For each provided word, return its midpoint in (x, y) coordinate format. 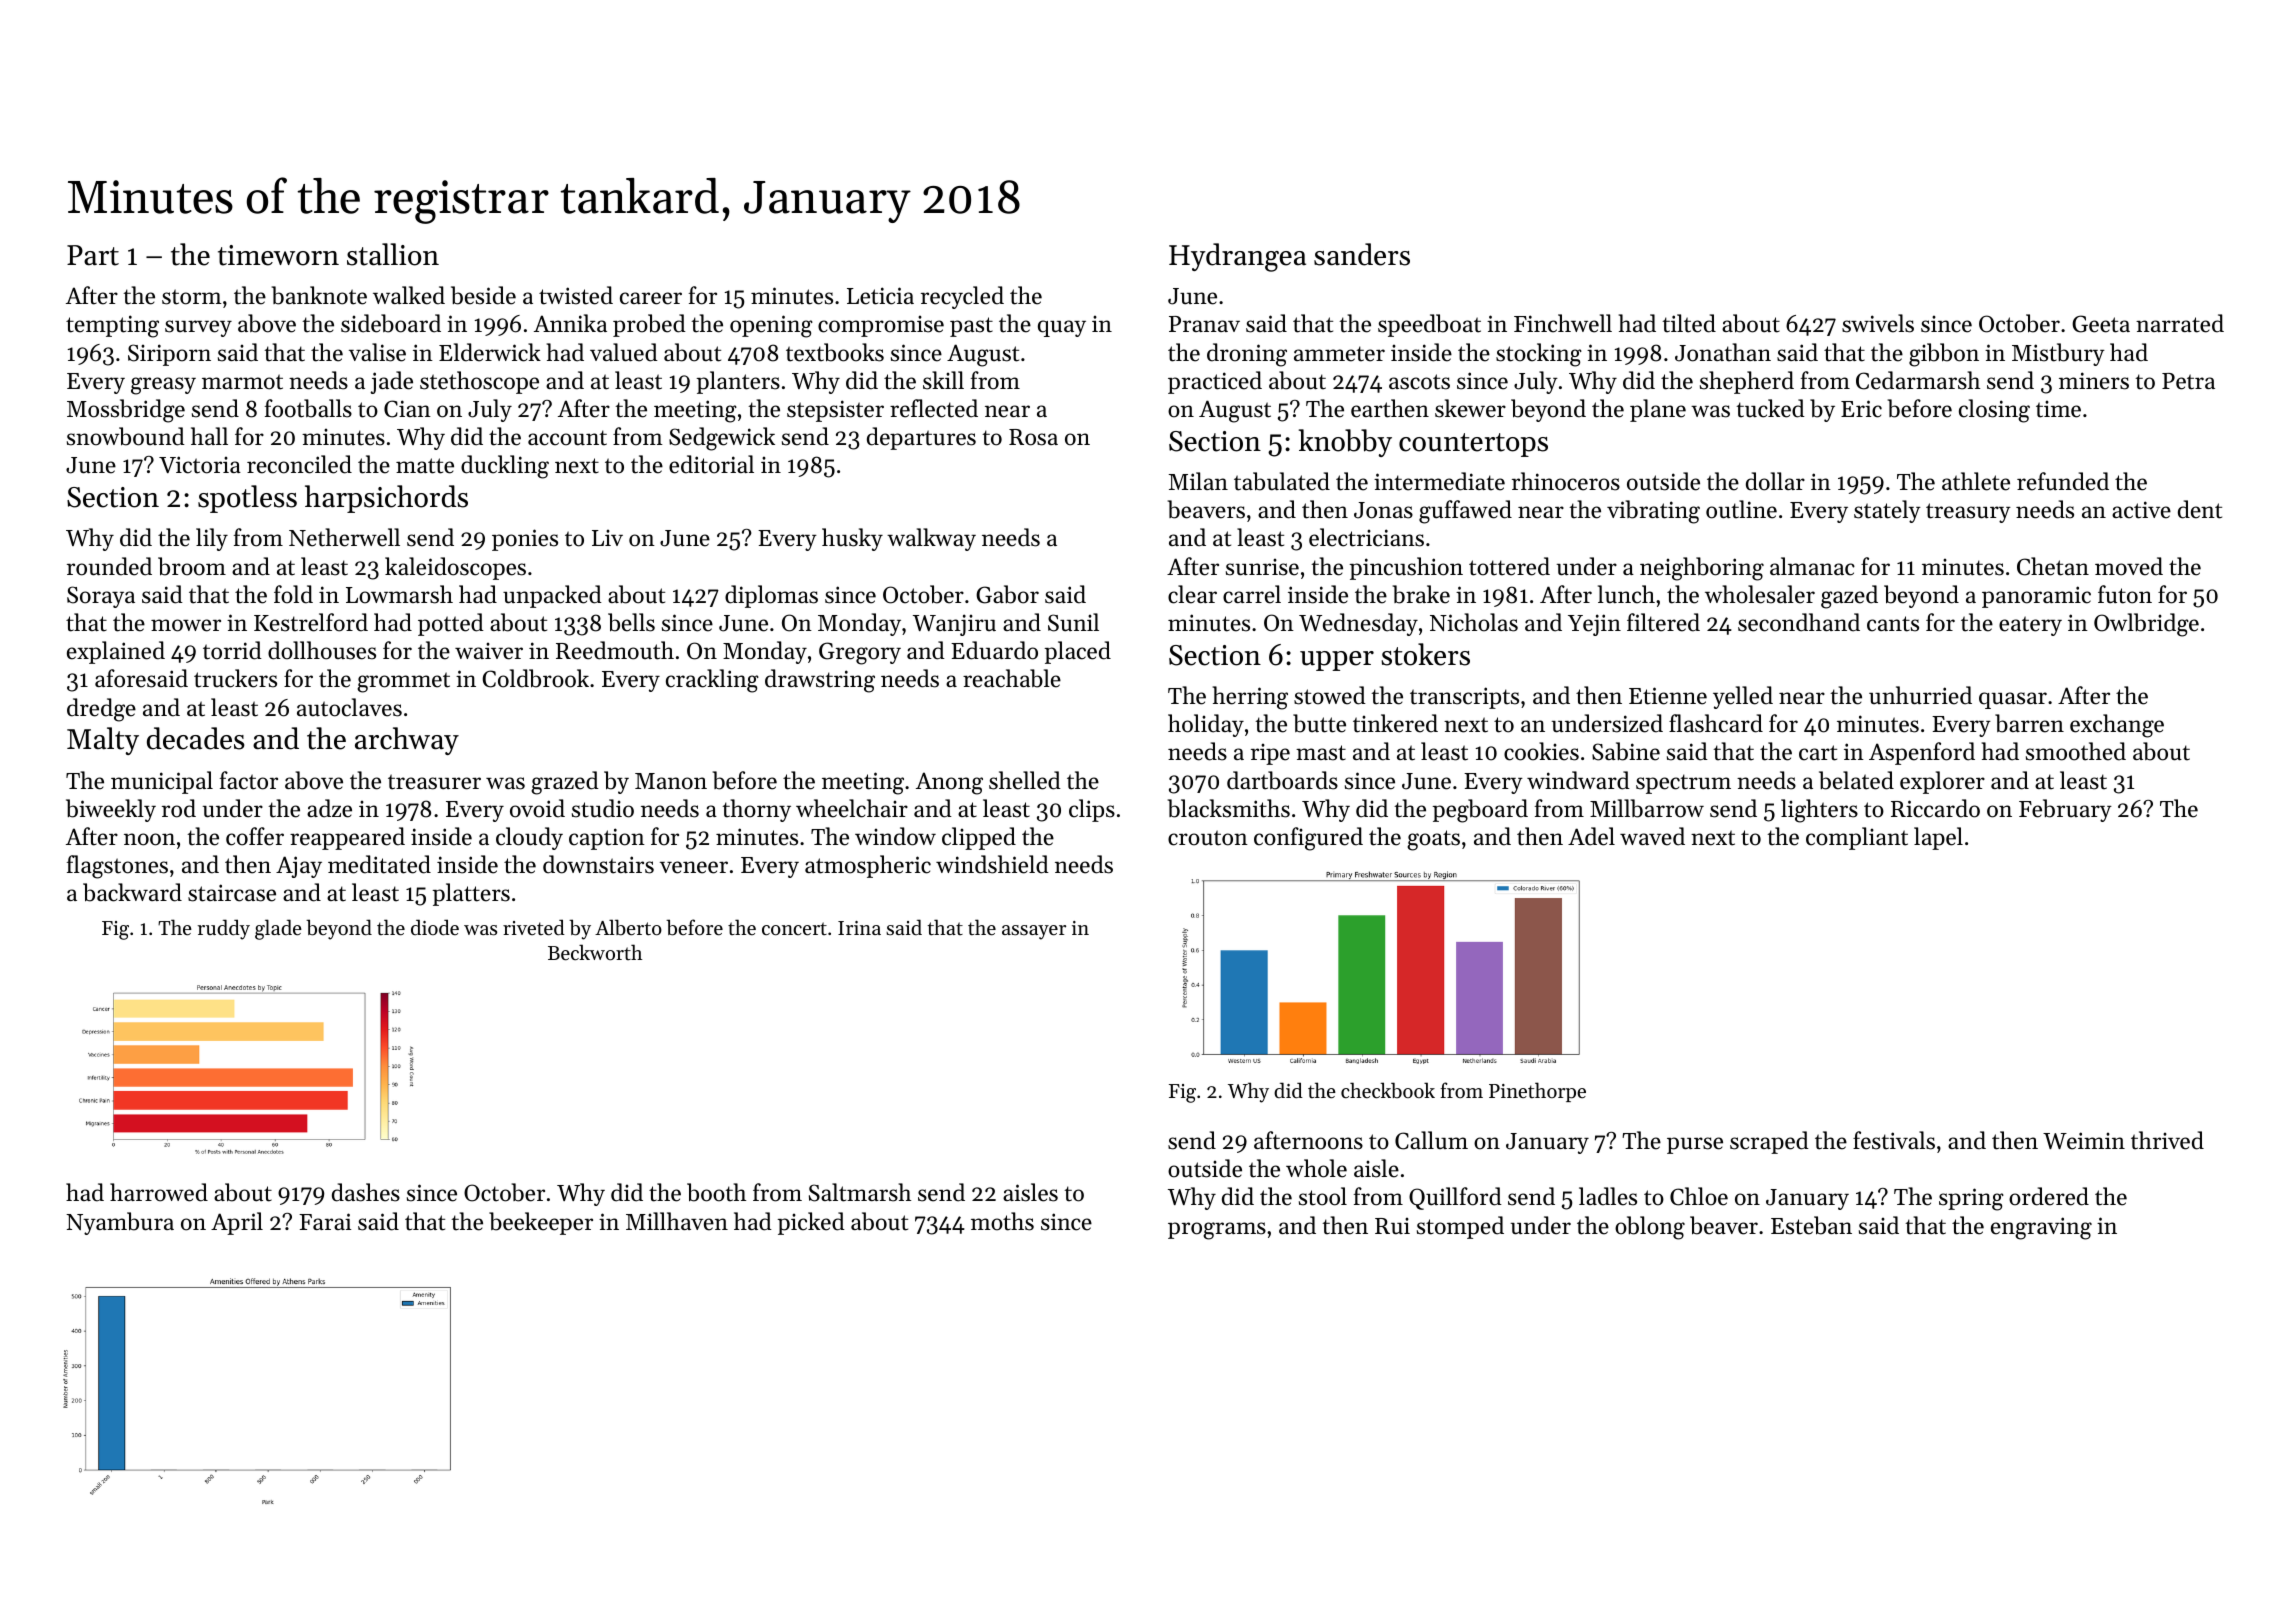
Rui (1392, 1226)
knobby (1345, 443)
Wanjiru (954, 625)
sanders (1362, 254)
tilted (1689, 323)
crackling (712, 681)
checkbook (1388, 1090)
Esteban (1811, 1225)
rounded (109, 566)
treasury (1968, 513)
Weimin (2084, 1141)
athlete (1976, 481)
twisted (576, 295)
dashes (366, 1192)
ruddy (224, 929)
